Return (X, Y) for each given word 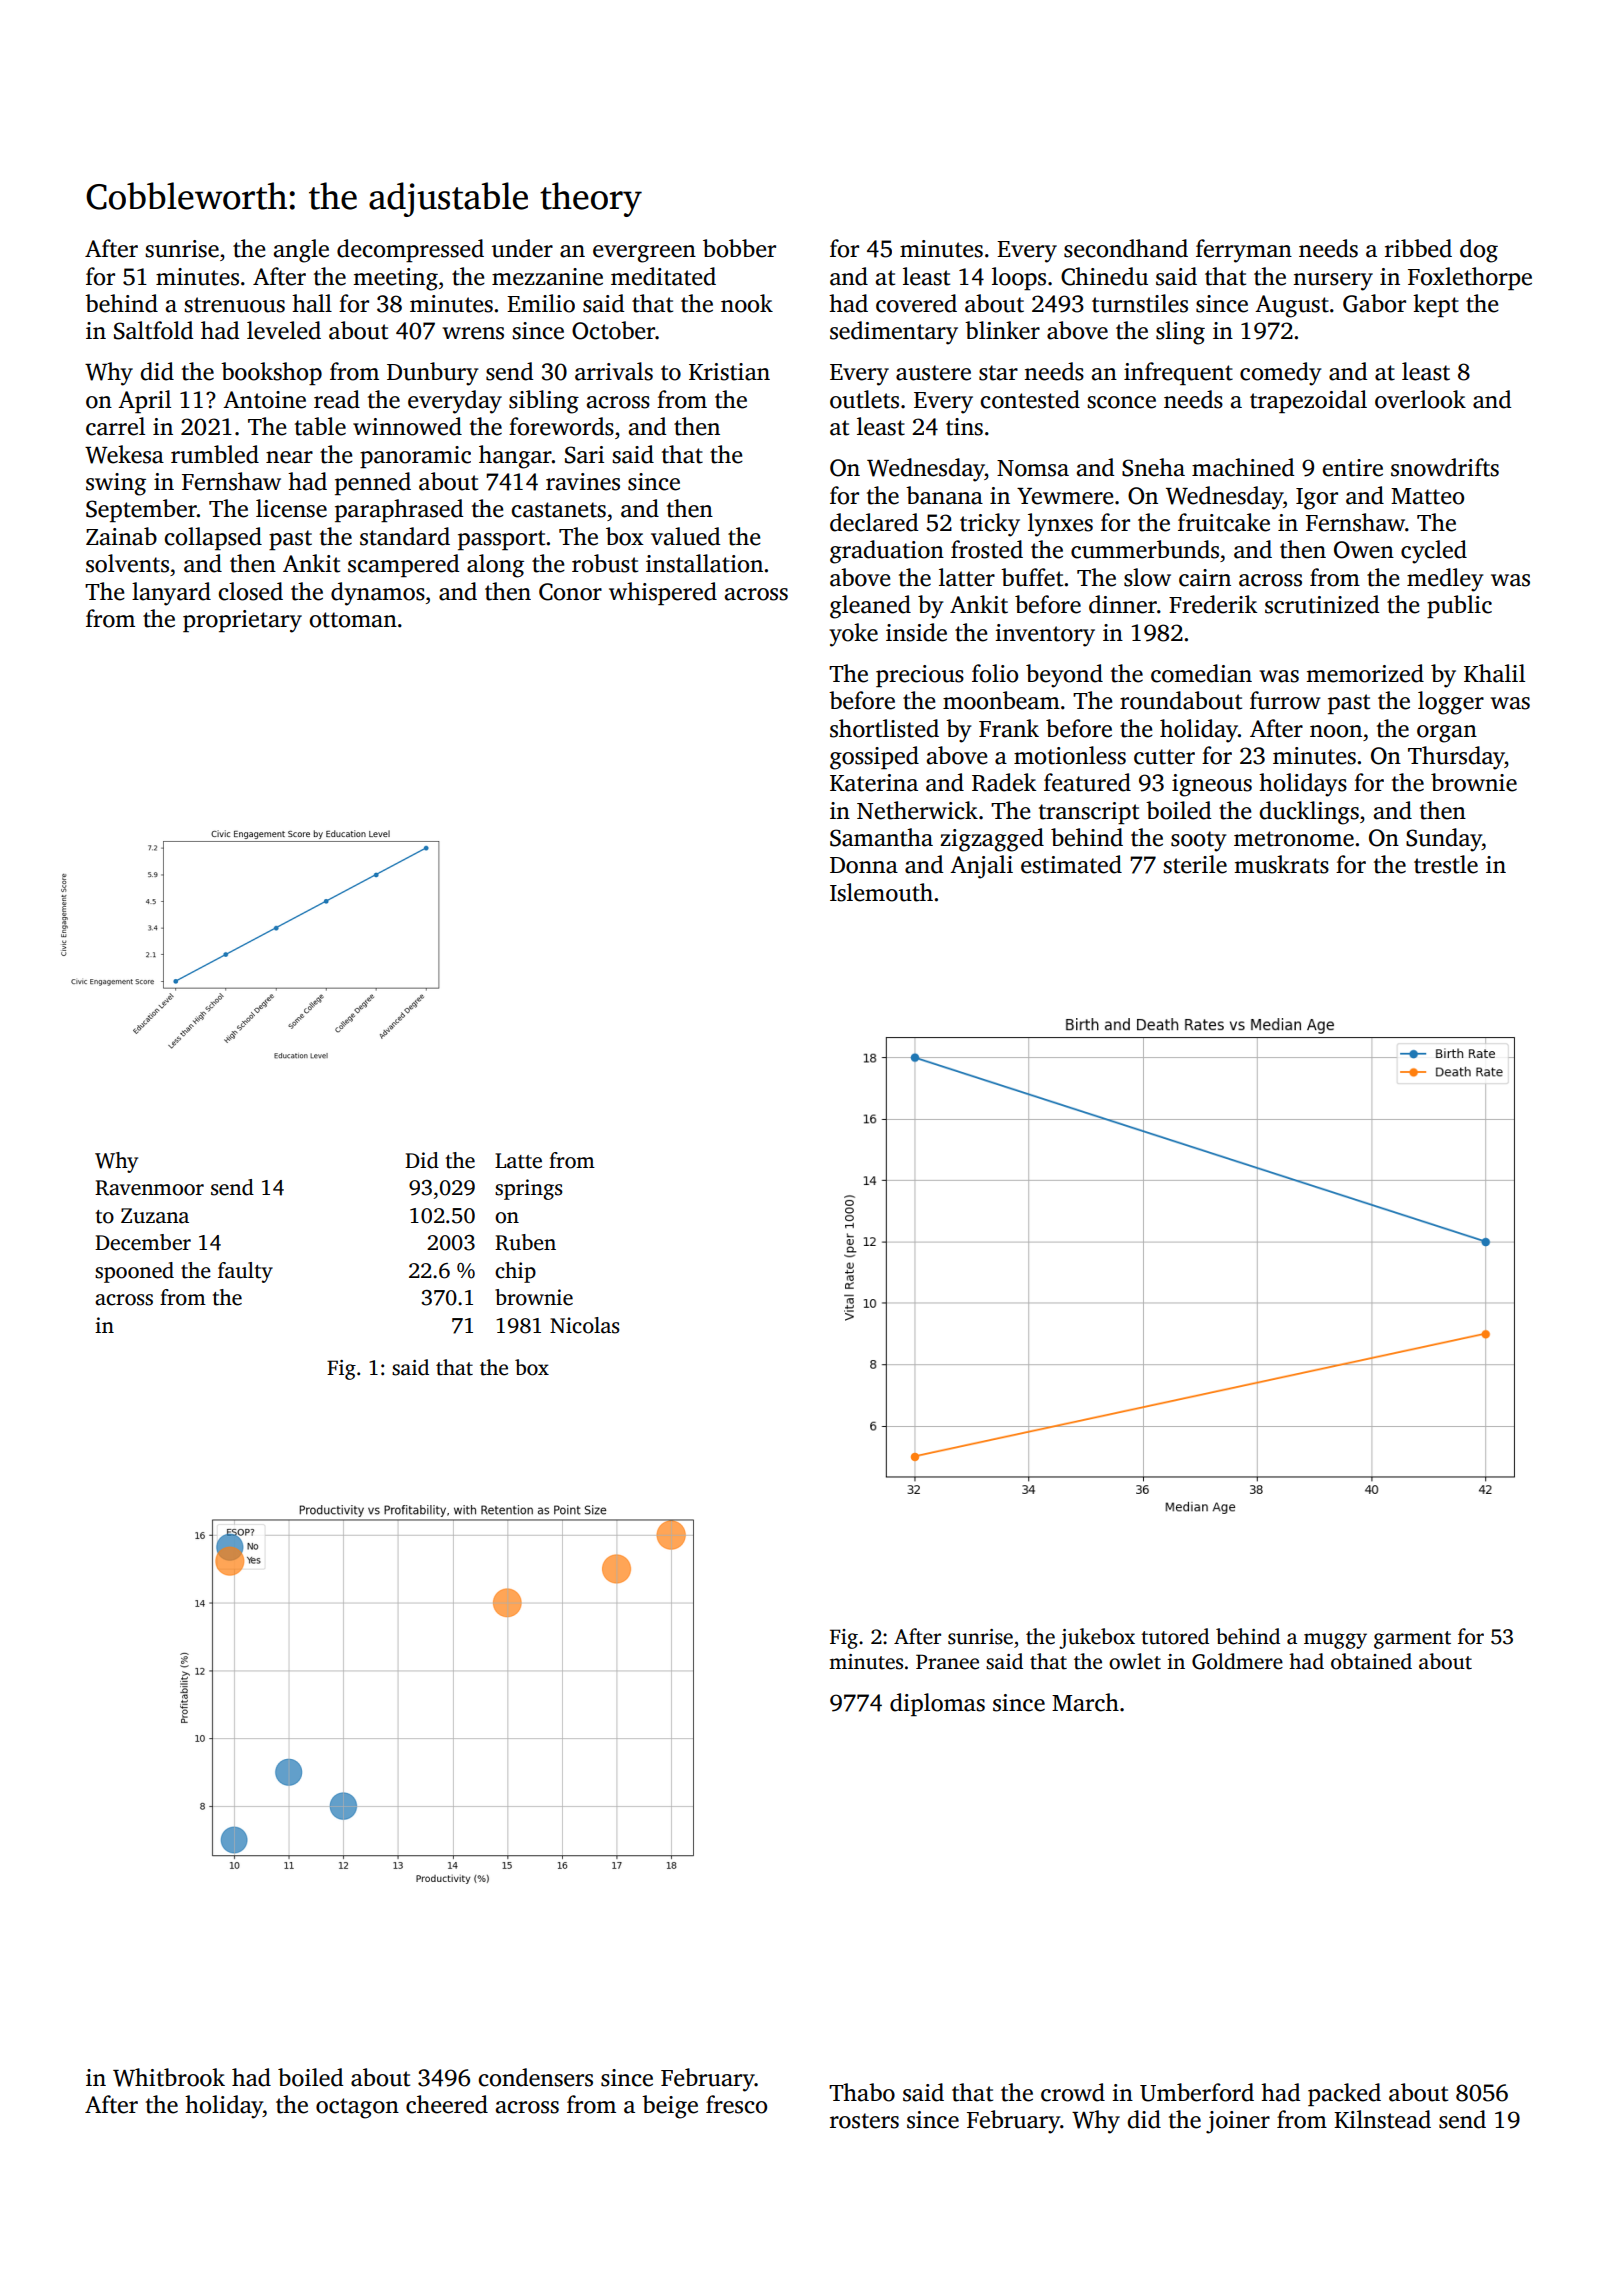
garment (1412, 1640)
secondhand (1126, 248)
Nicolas (585, 1325)
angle (301, 251)
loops (1019, 278)
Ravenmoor (149, 1188)
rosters (864, 2121)
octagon (357, 2108)
